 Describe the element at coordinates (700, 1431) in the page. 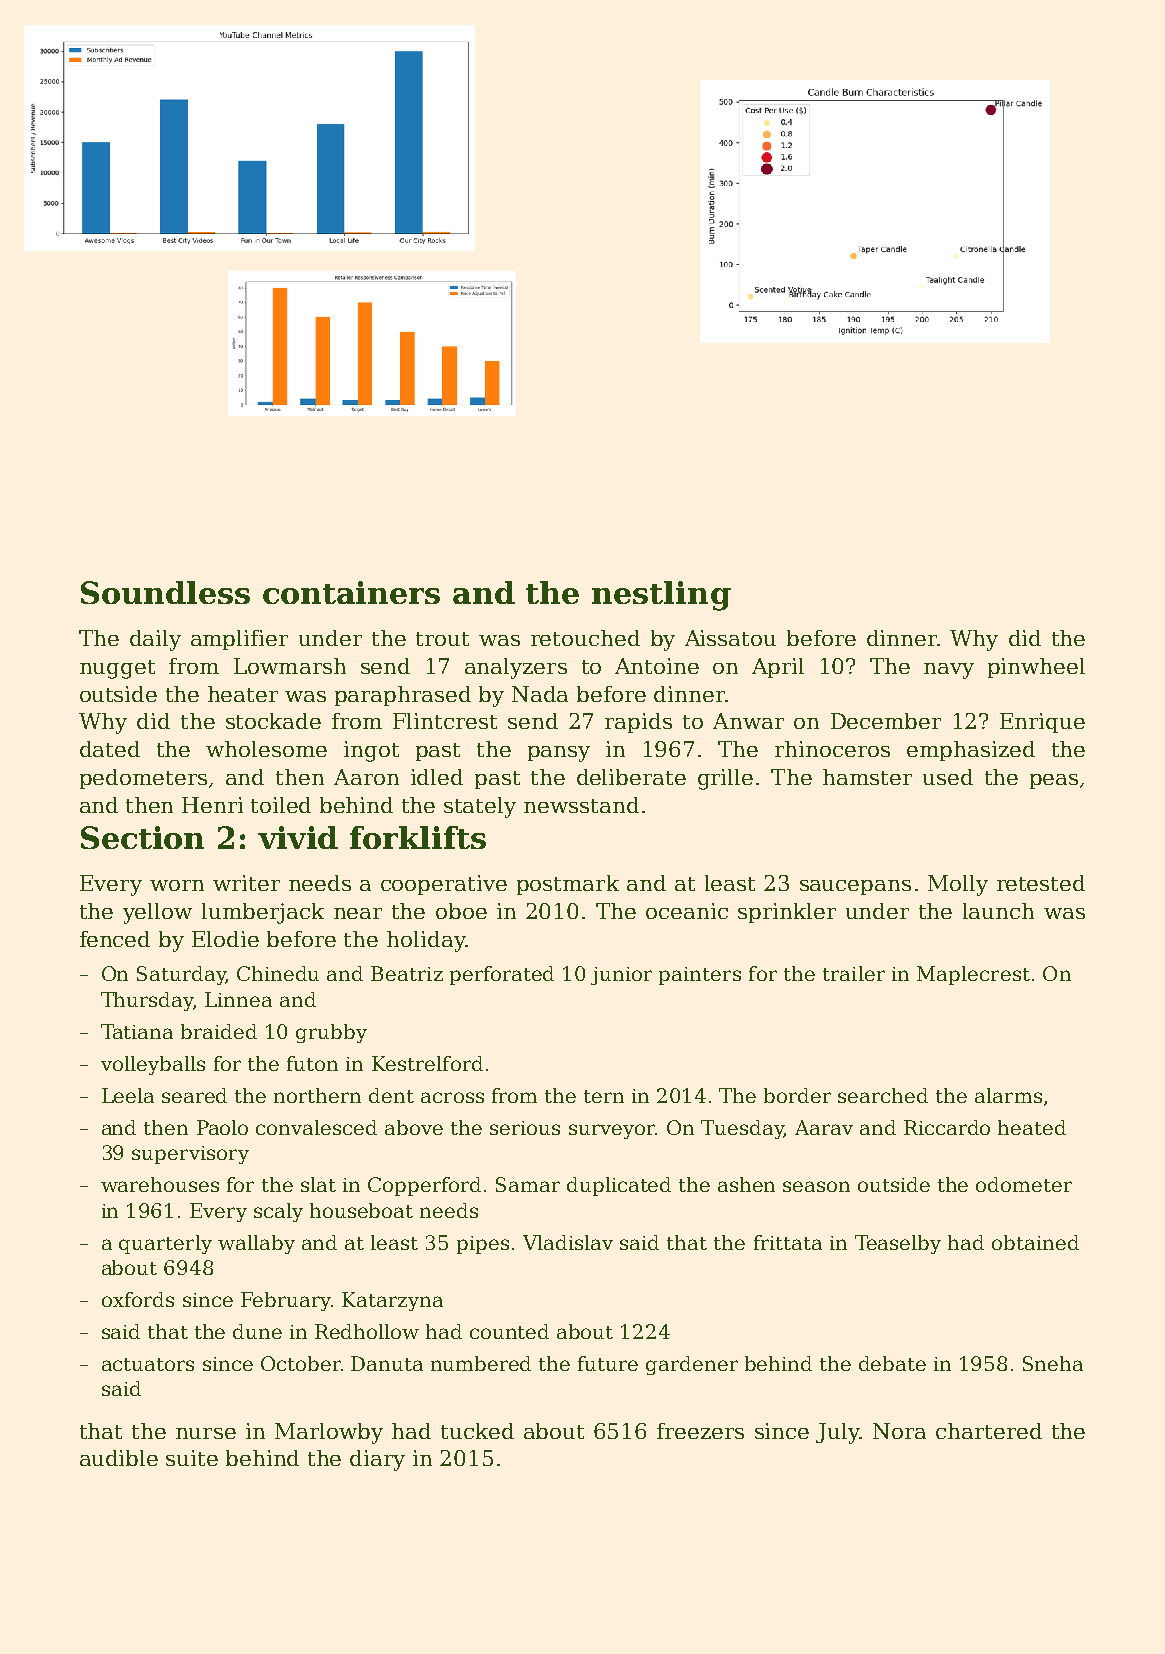

I see `freezers` at that location.
